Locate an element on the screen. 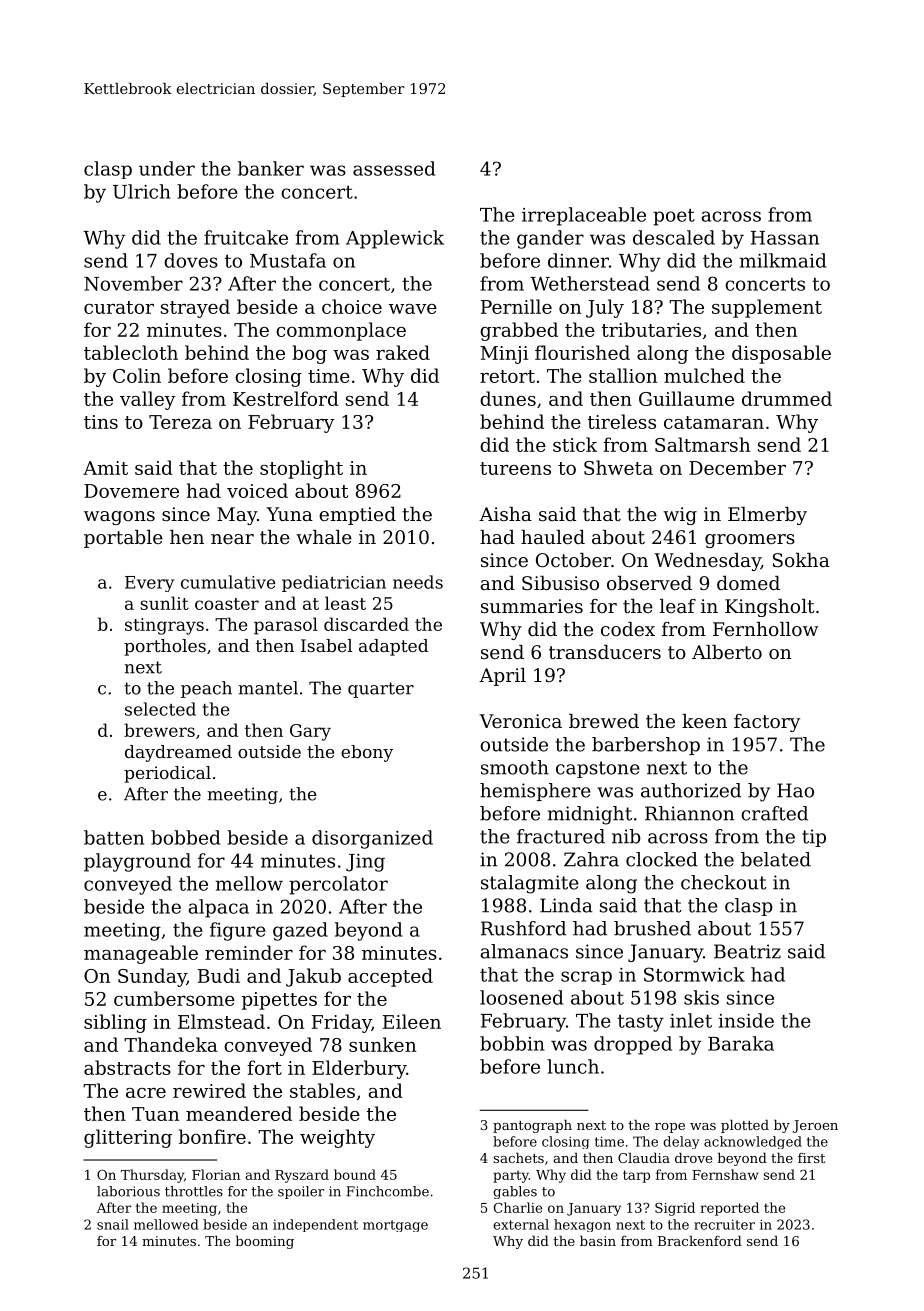 This screenshot has height=1311, width=924. assessed is located at coordinates (394, 168).
